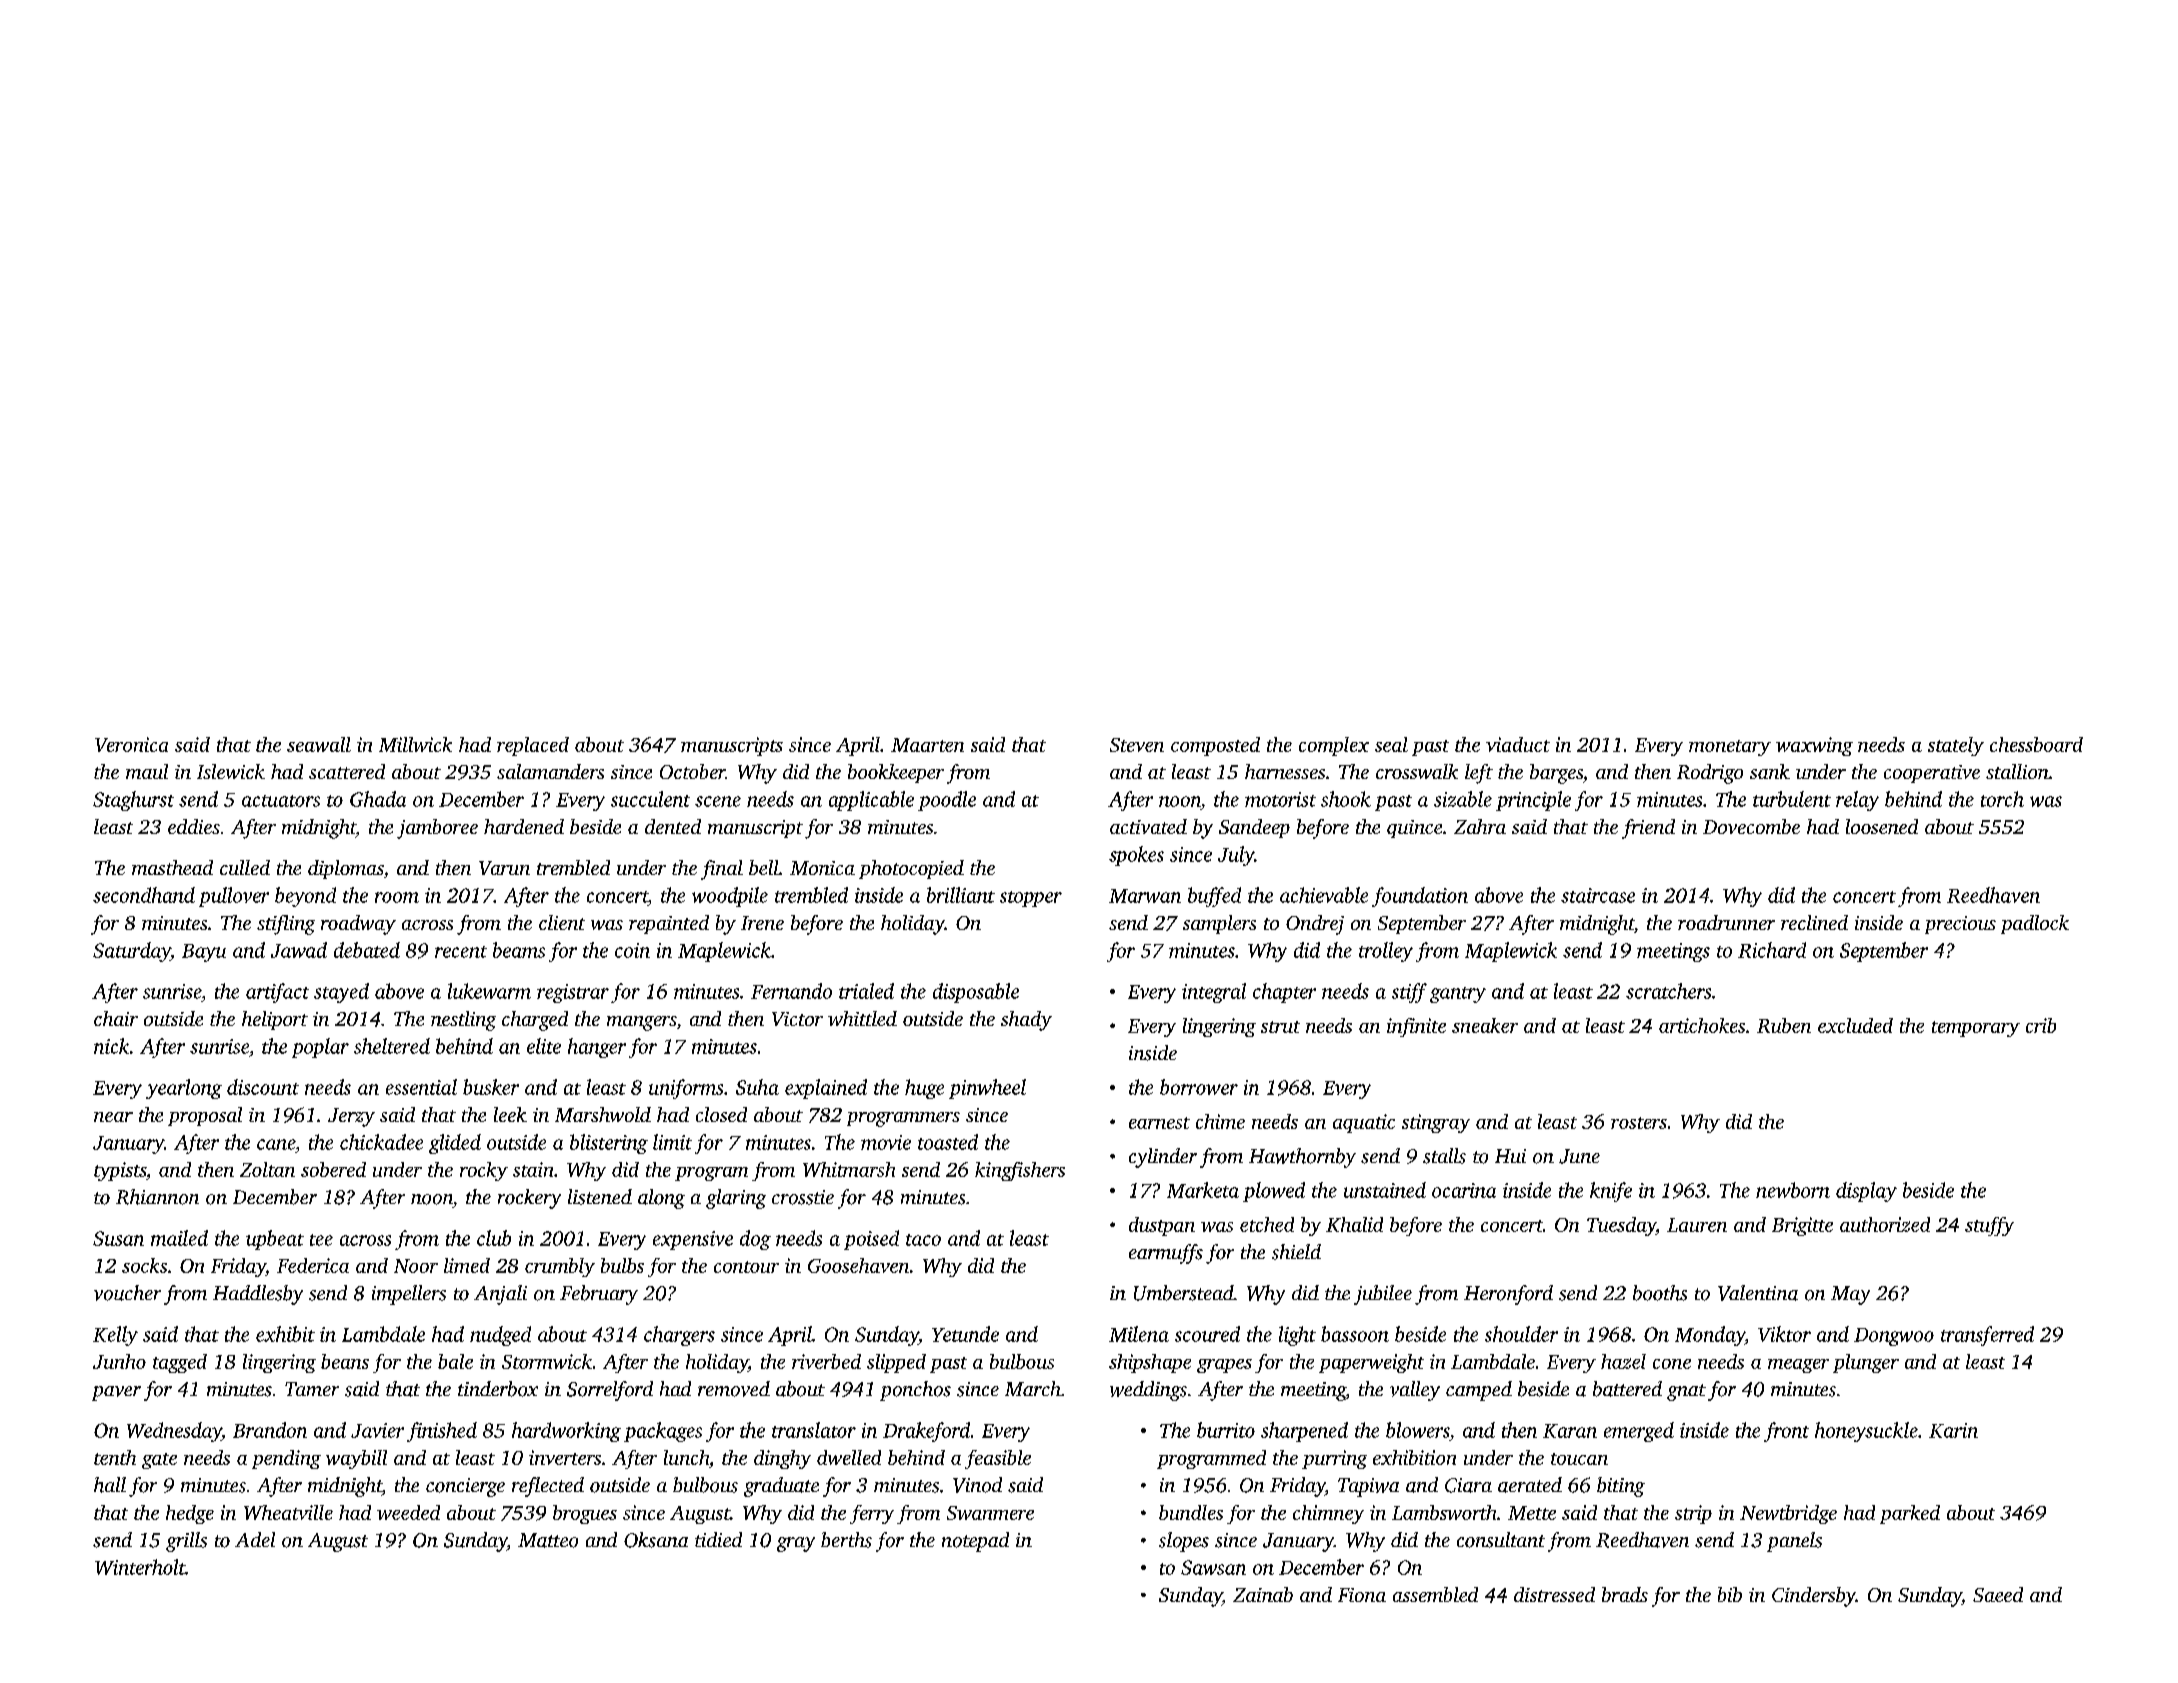  What do you see at coordinates (1213, 1567) in the screenshot?
I see `Sawsan` at bounding box center [1213, 1567].
